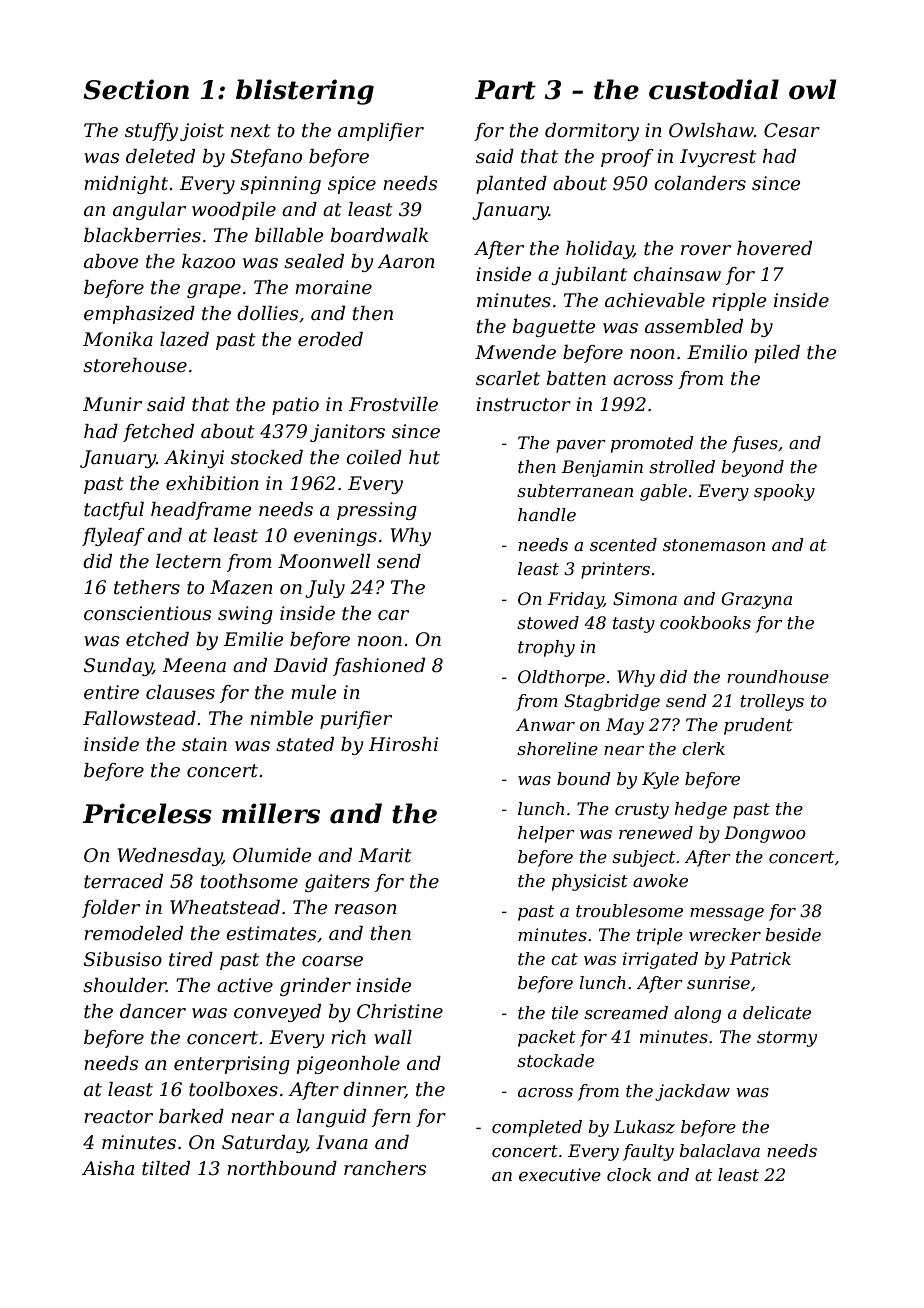 The image size is (924, 1308). Describe the element at coordinates (136, 89) in the document. I see `Section` at that location.
